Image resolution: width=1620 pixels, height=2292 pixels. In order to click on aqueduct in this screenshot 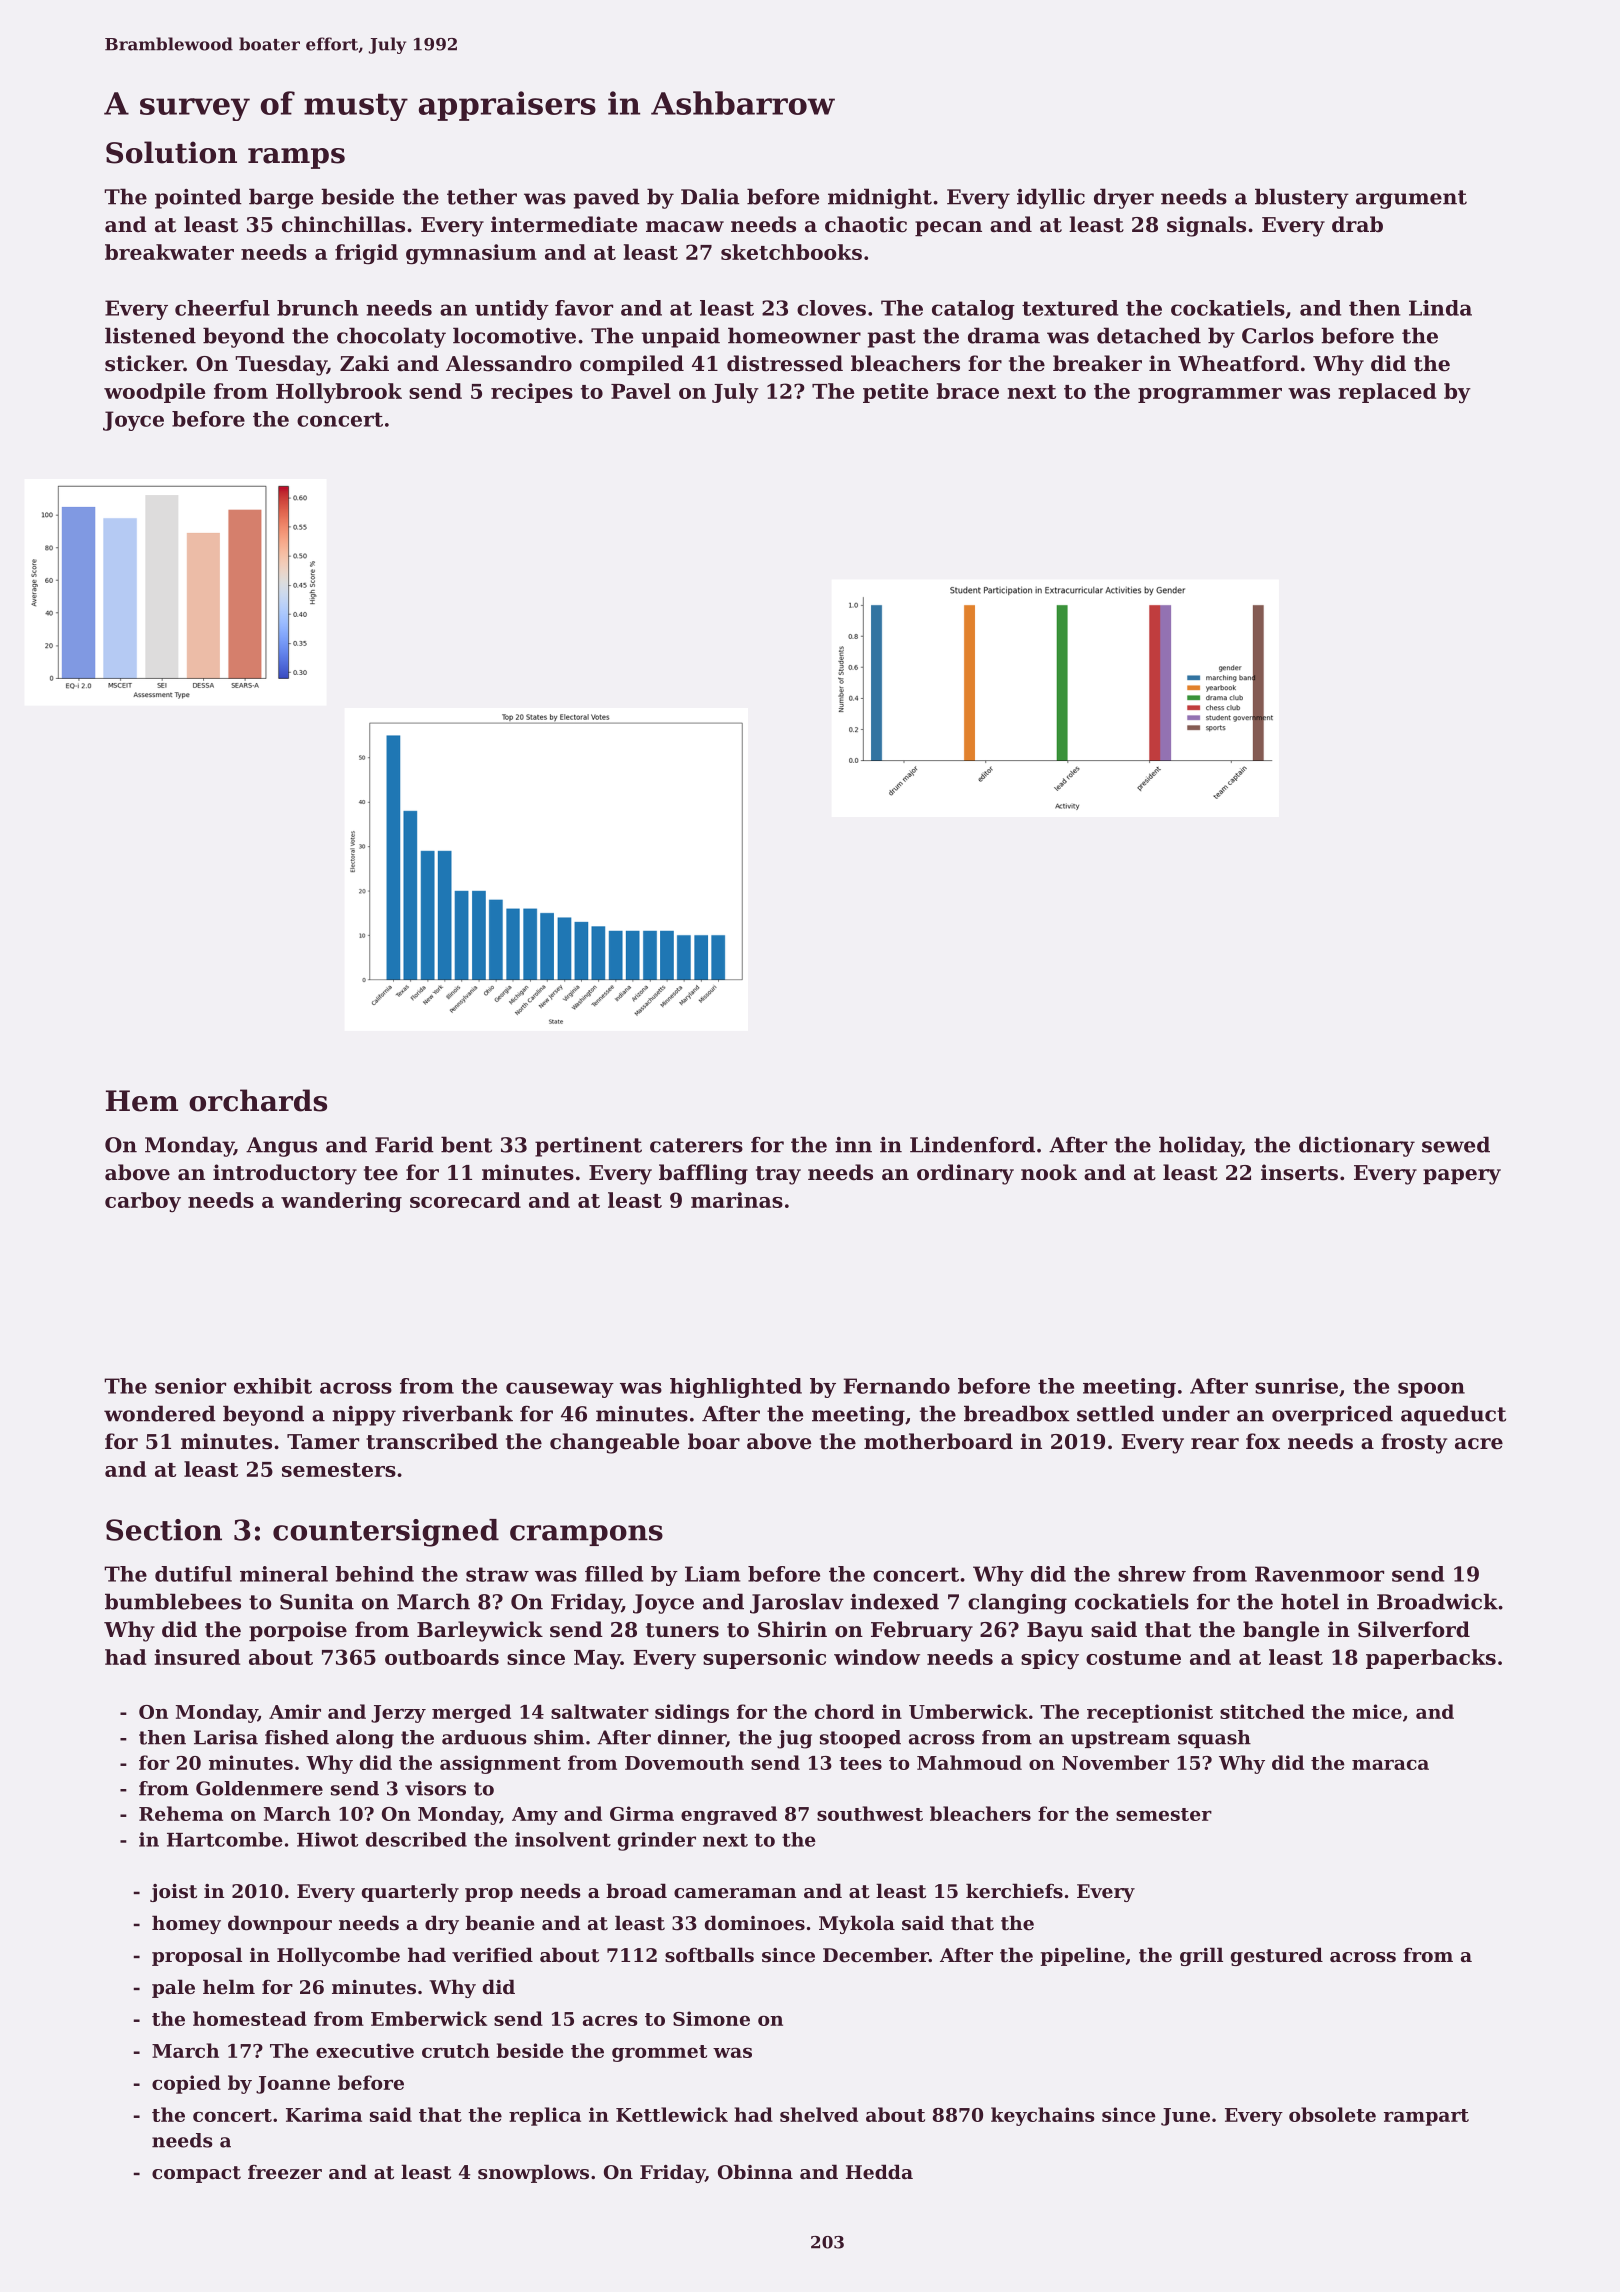, I will do `click(1453, 1415)`.
